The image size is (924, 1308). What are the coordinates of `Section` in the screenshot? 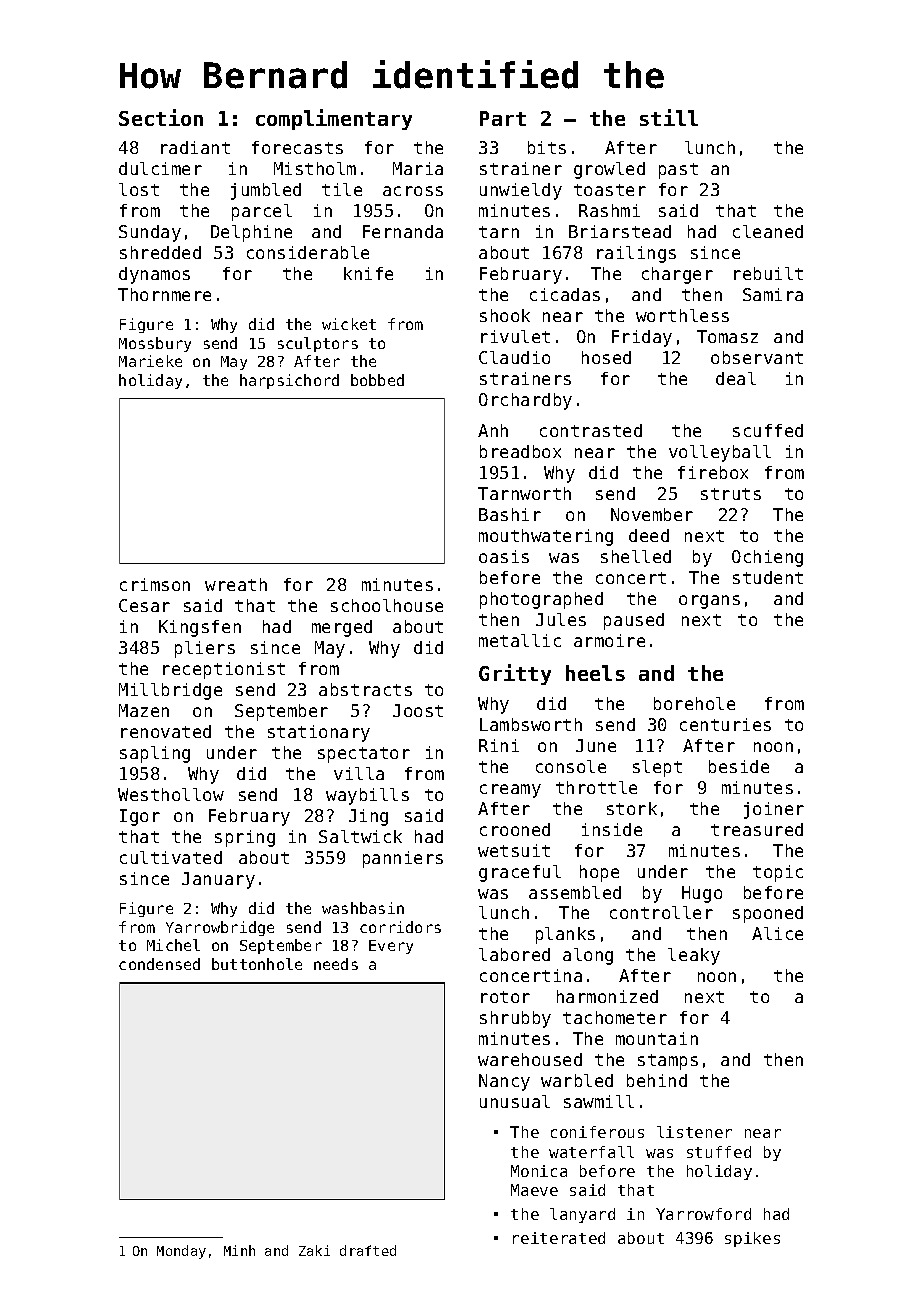 It's located at (161, 117).
